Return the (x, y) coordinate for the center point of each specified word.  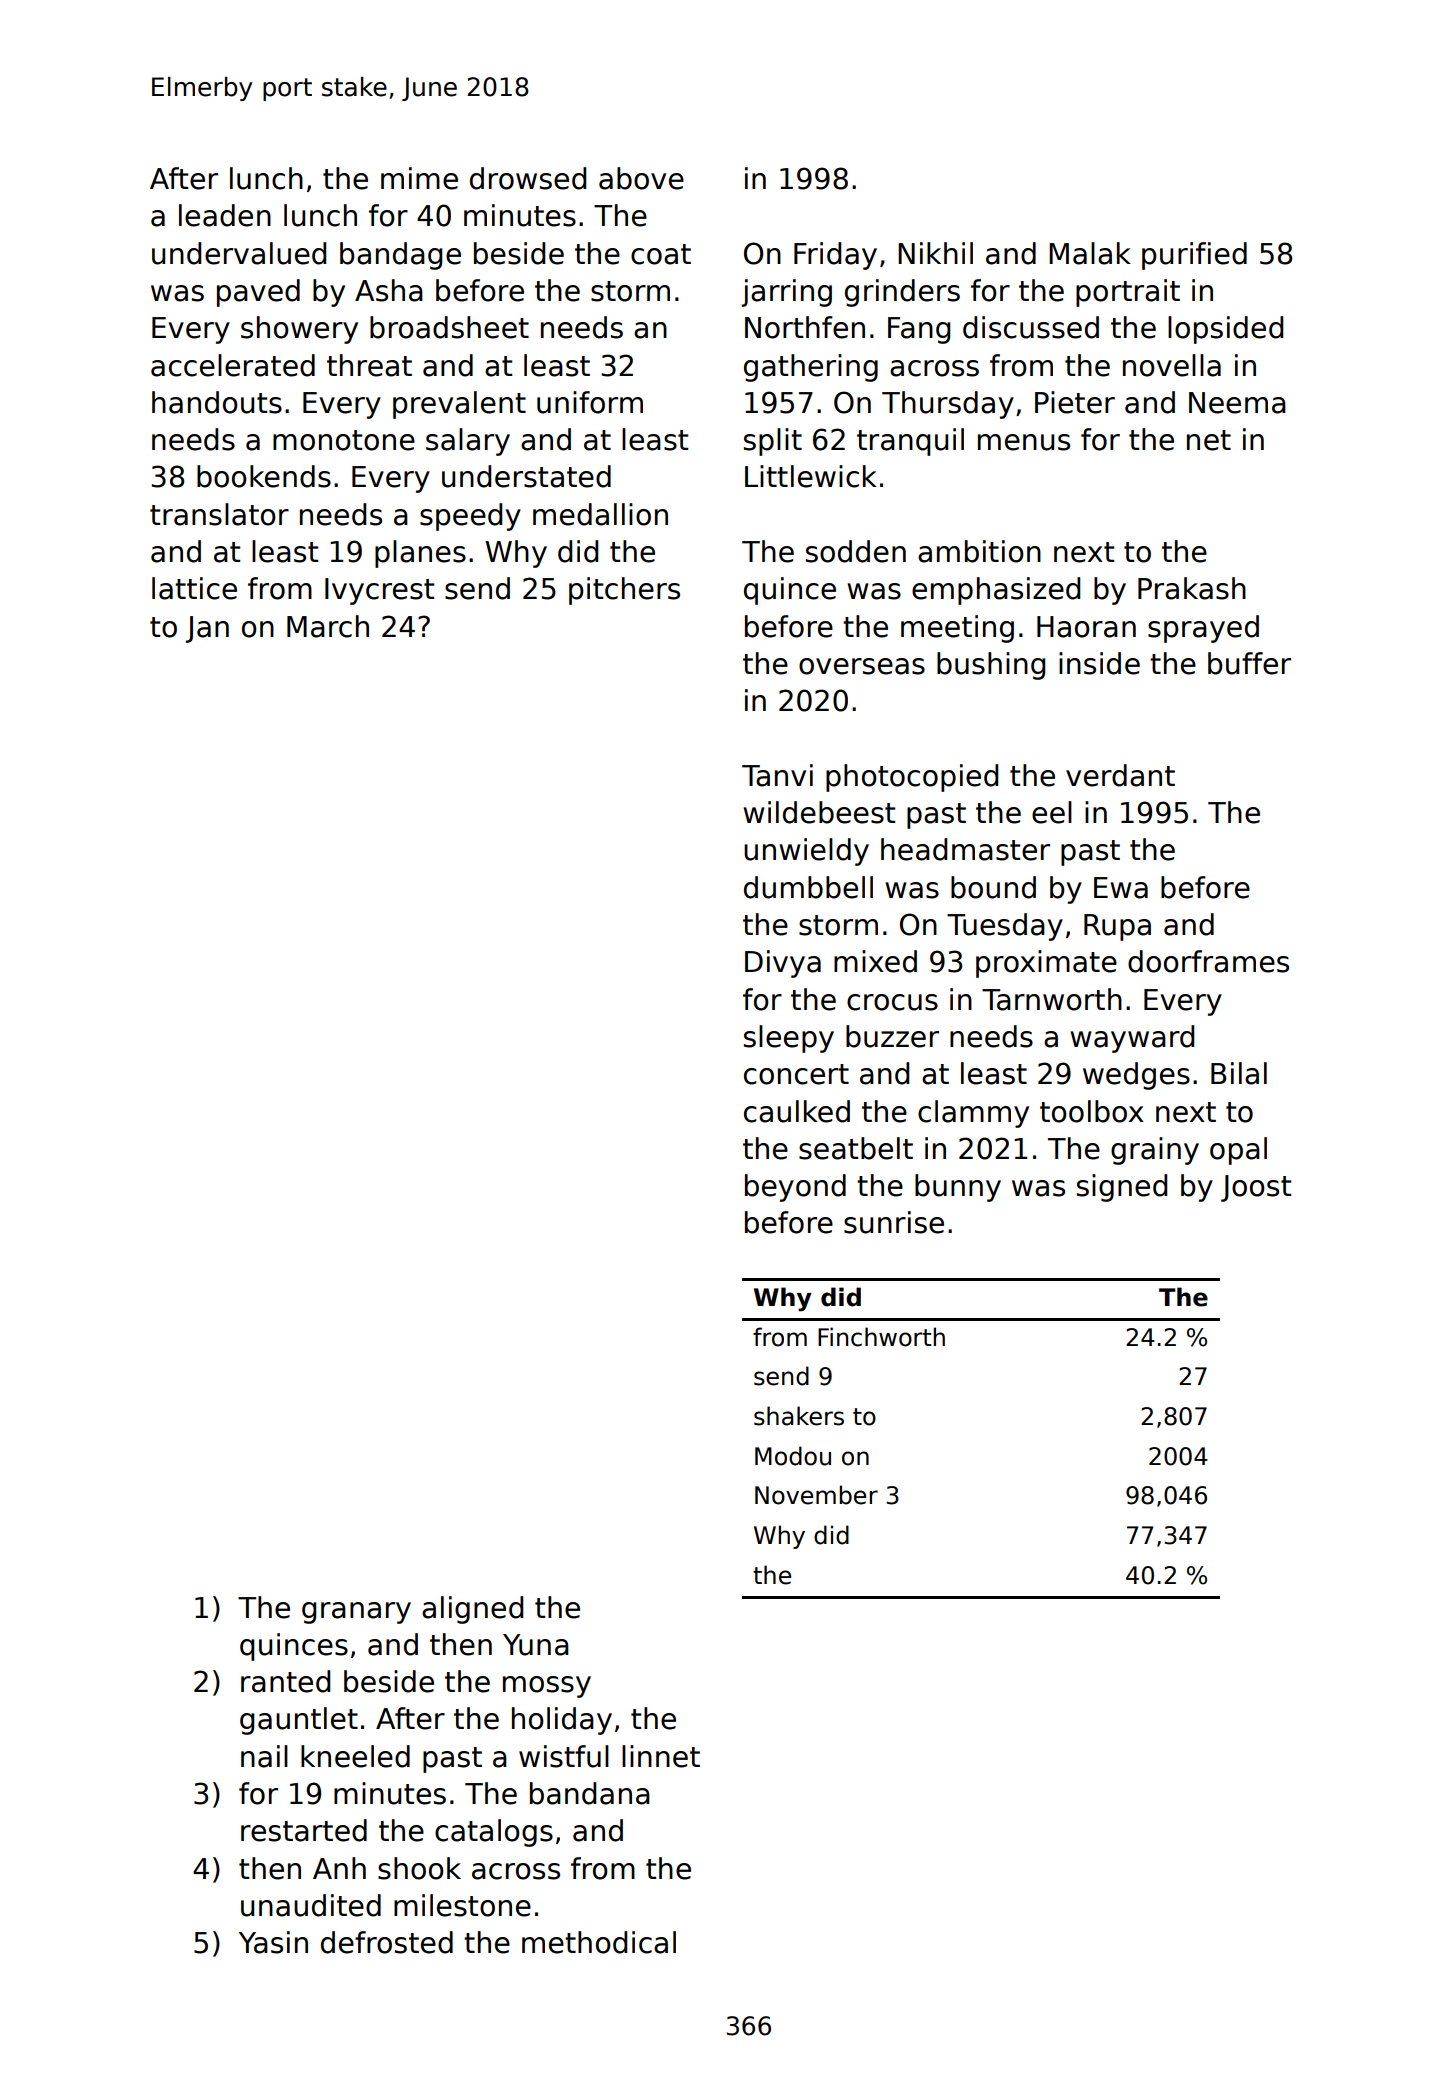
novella (1172, 365)
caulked (797, 1111)
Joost (1256, 1188)
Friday (835, 256)
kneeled (355, 1756)
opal (1238, 1151)
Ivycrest (379, 591)
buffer (1249, 663)
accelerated (233, 365)
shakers (799, 1416)
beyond (795, 1188)
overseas (862, 666)
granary (356, 1613)
